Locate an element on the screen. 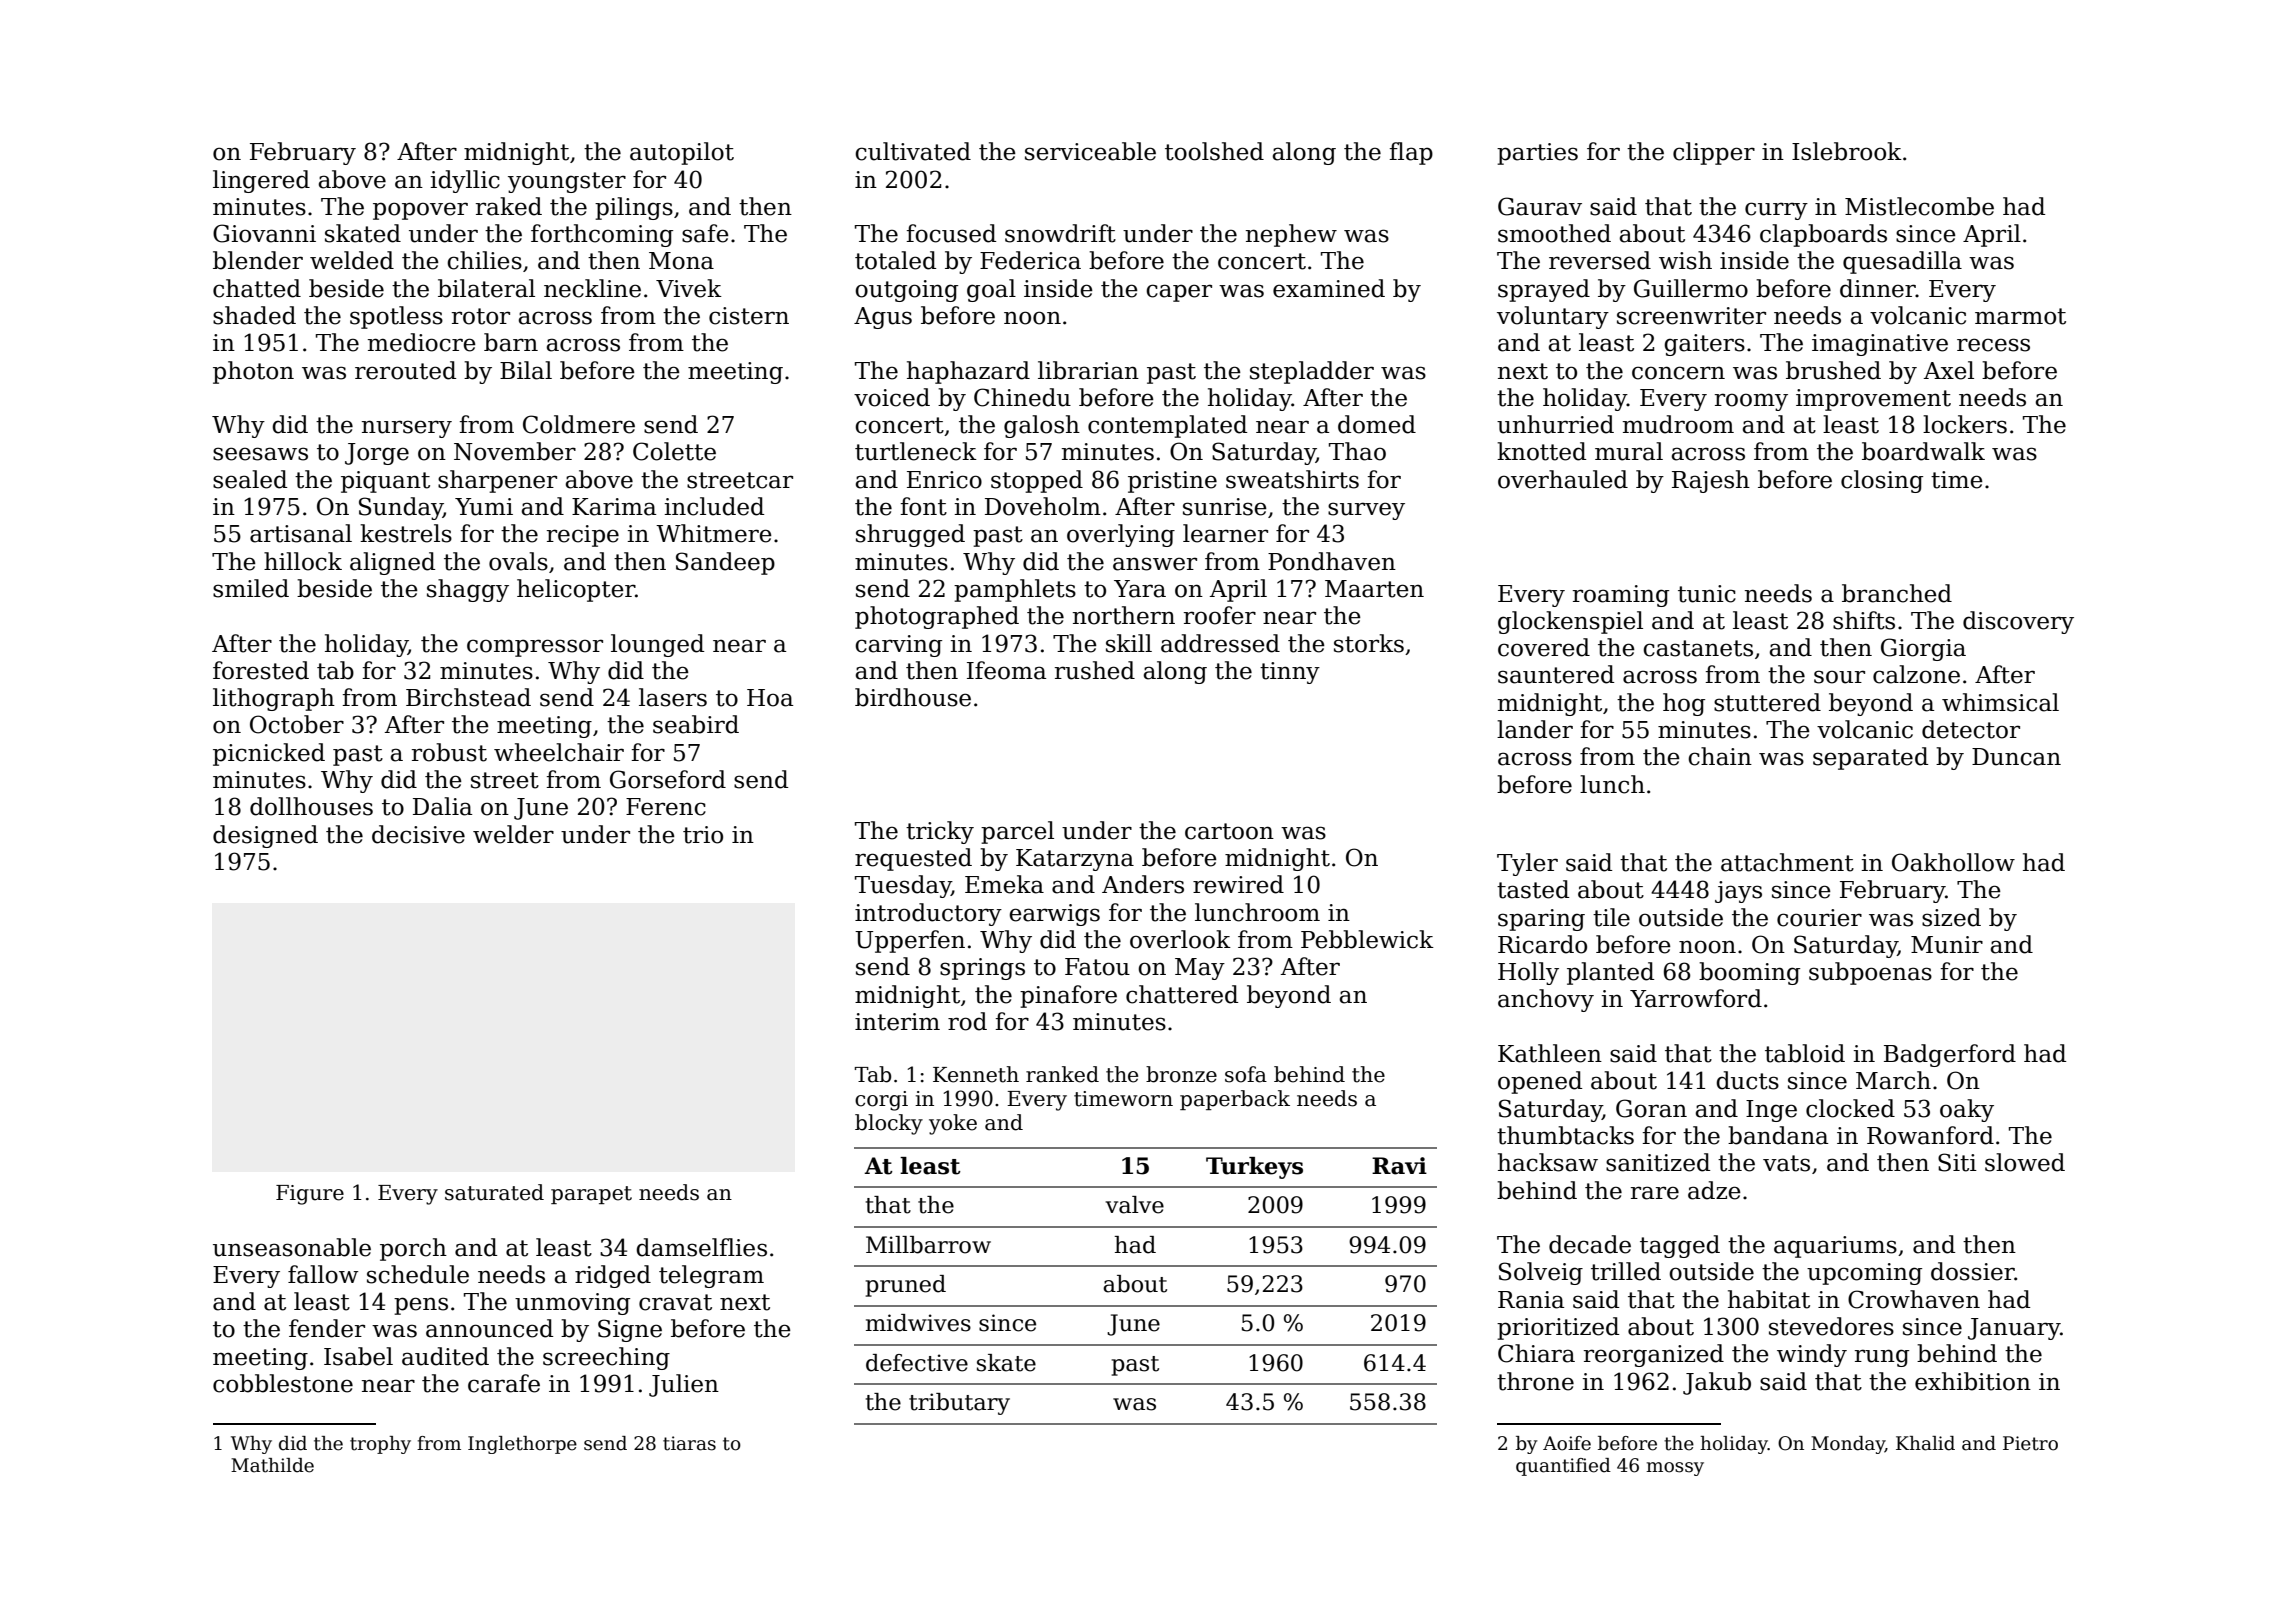 Image resolution: width=2292 pixels, height=1620 pixels. calzone is located at coordinates (1916, 674).
